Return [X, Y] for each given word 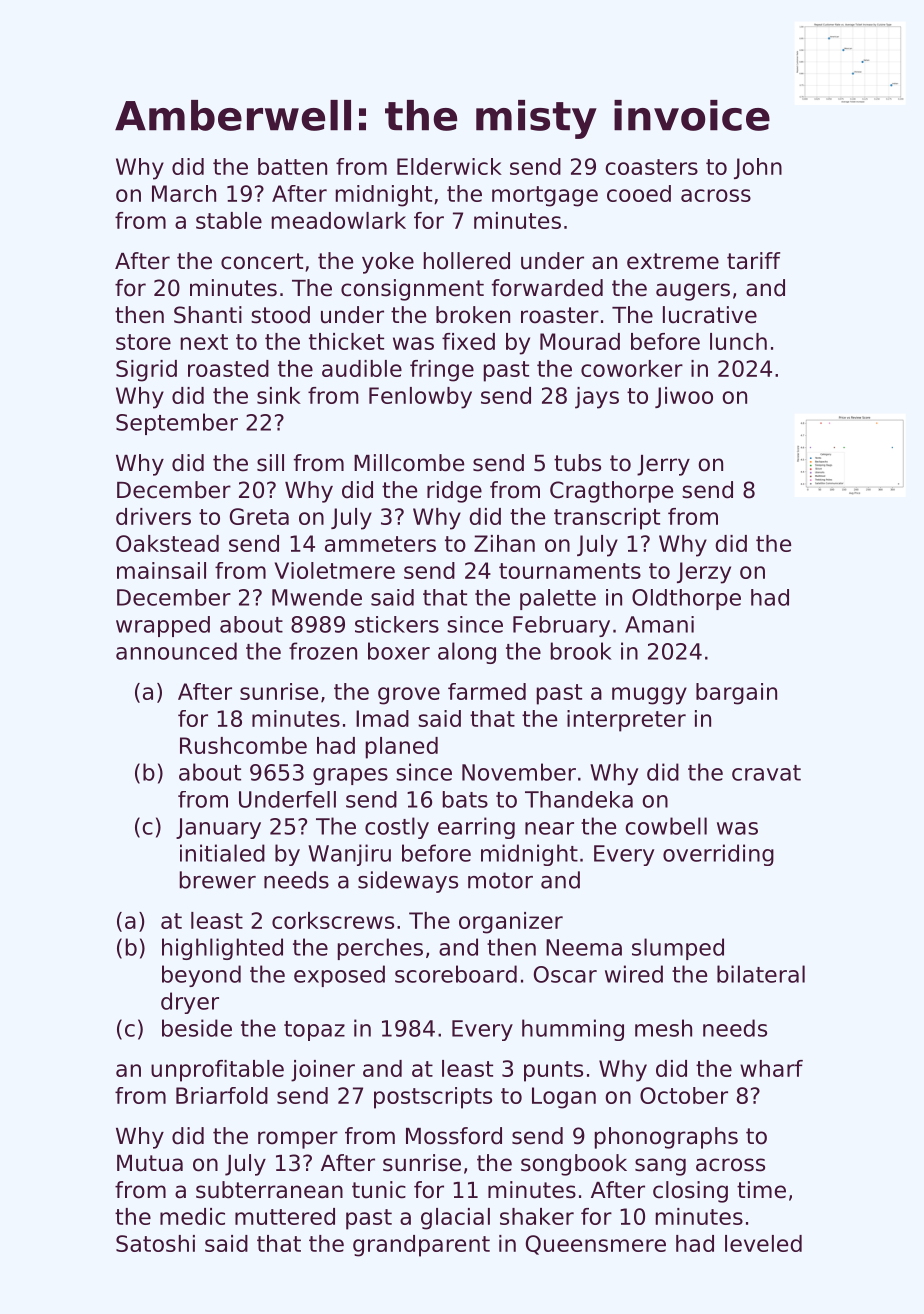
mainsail [161, 570]
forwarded [547, 288]
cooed [639, 193]
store [143, 342]
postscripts [433, 1098]
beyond [201, 976]
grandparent [421, 1246]
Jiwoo [684, 397]
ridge [454, 492]
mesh [663, 1028]
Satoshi [155, 1243]
